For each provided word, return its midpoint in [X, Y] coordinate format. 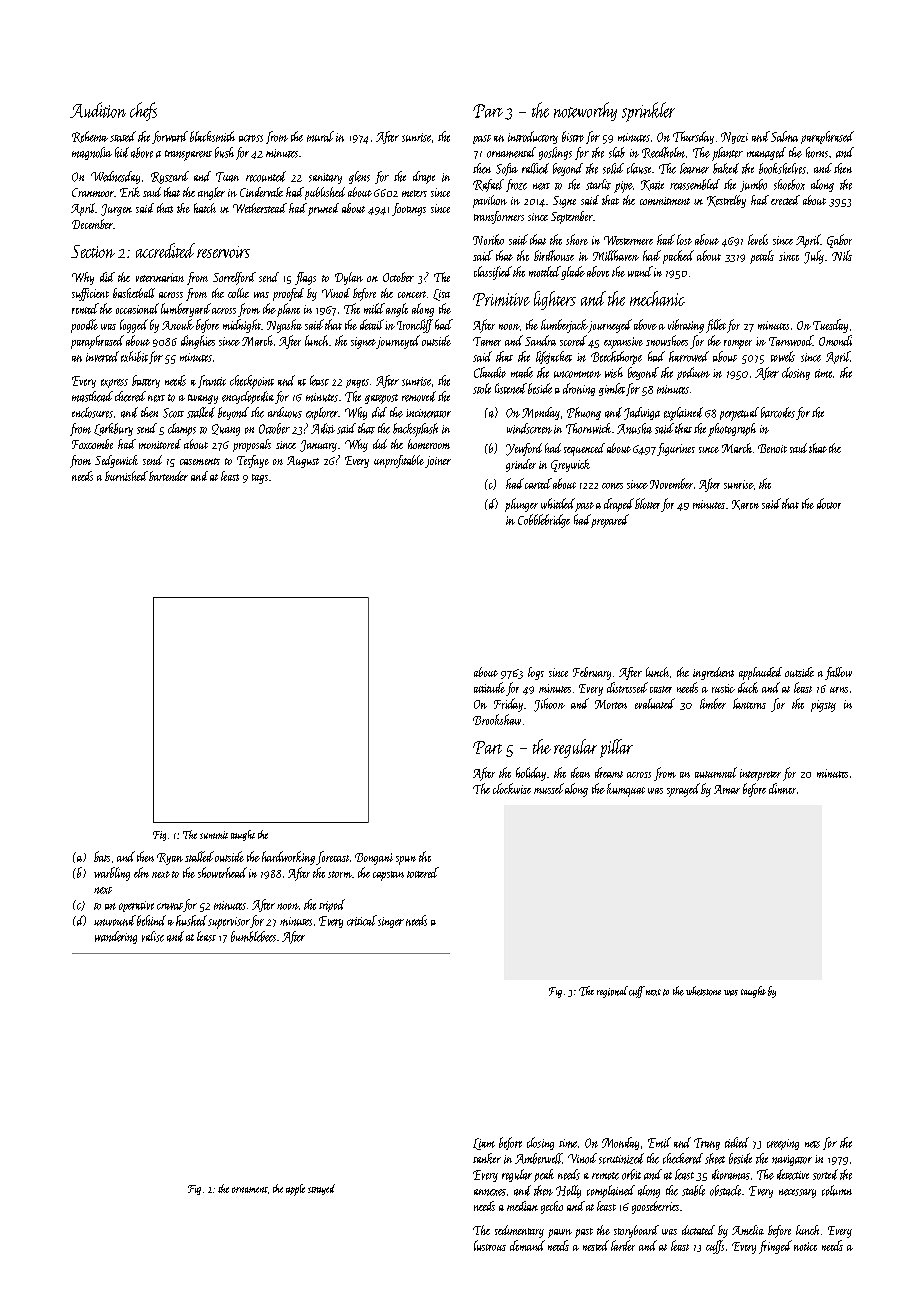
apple [295, 1190]
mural [320, 136]
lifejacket [554, 357]
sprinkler [648, 112]
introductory [533, 137]
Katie [652, 185]
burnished [126, 476]
